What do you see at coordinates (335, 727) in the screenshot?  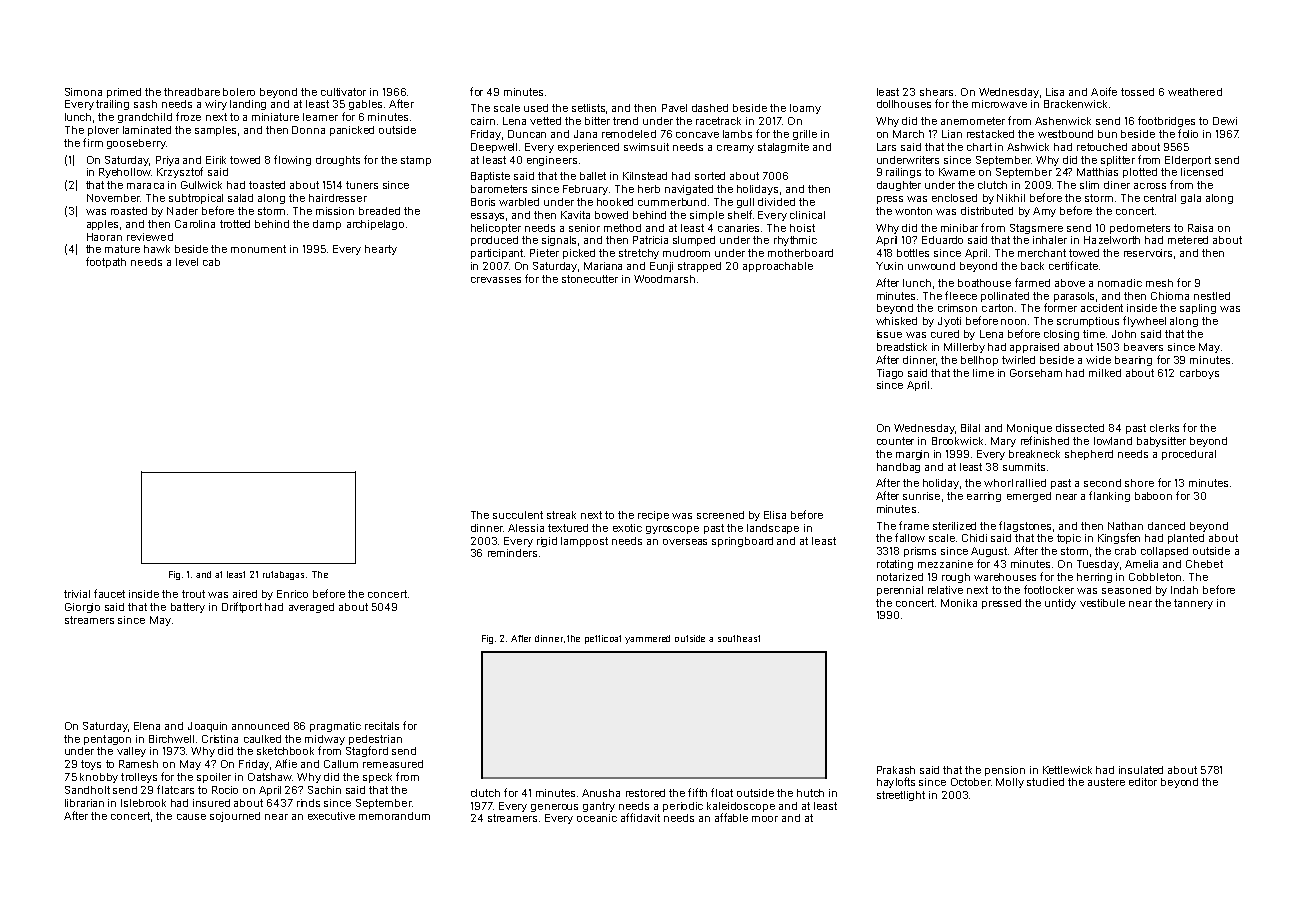 I see `pragmatic` at bounding box center [335, 727].
